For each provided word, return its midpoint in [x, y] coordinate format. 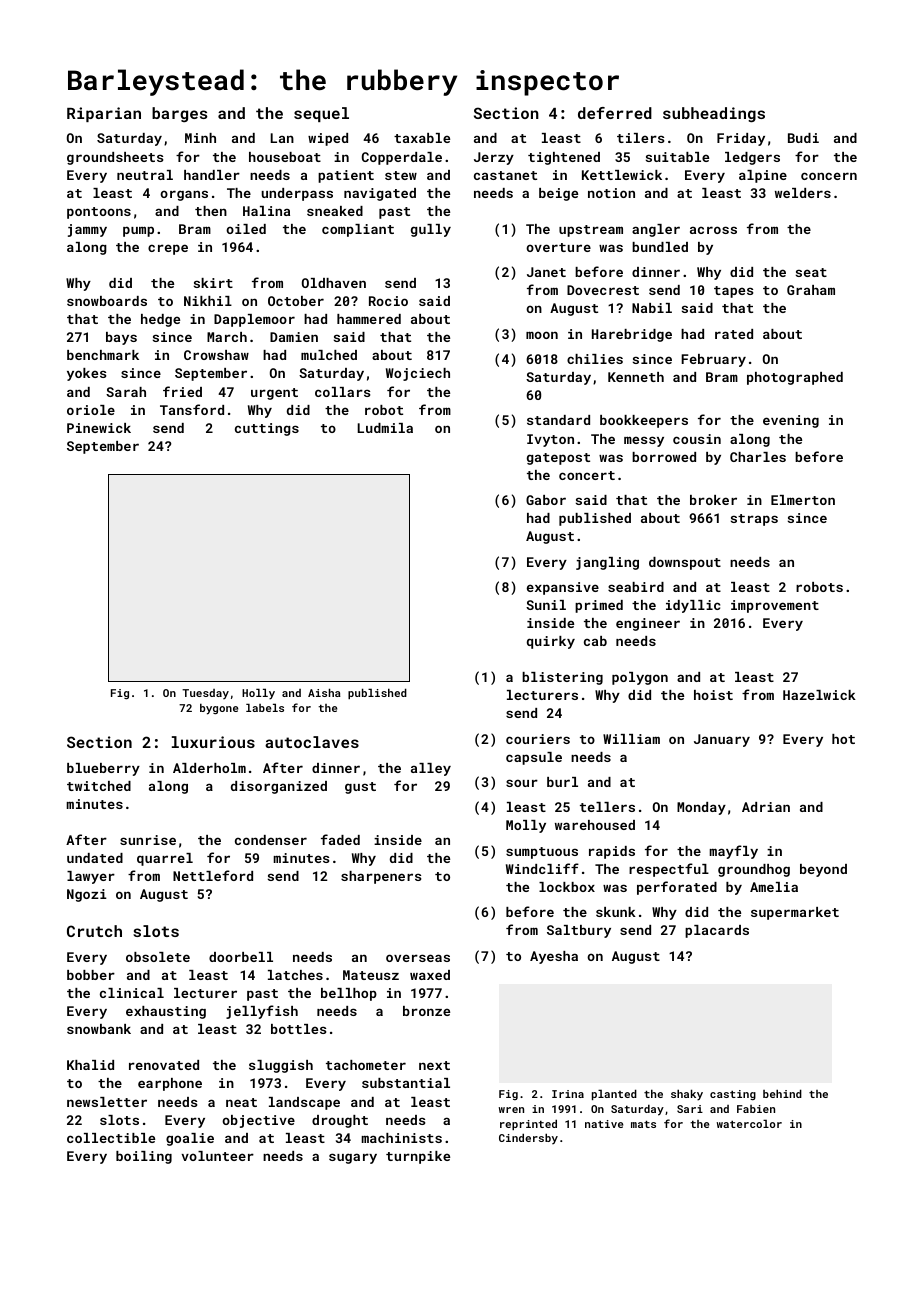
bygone [219, 709]
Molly [526, 826]
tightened [564, 158]
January [722, 740]
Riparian [104, 114]
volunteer [217, 1156]
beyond [823, 870]
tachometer [366, 1065]
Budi [803, 138]
